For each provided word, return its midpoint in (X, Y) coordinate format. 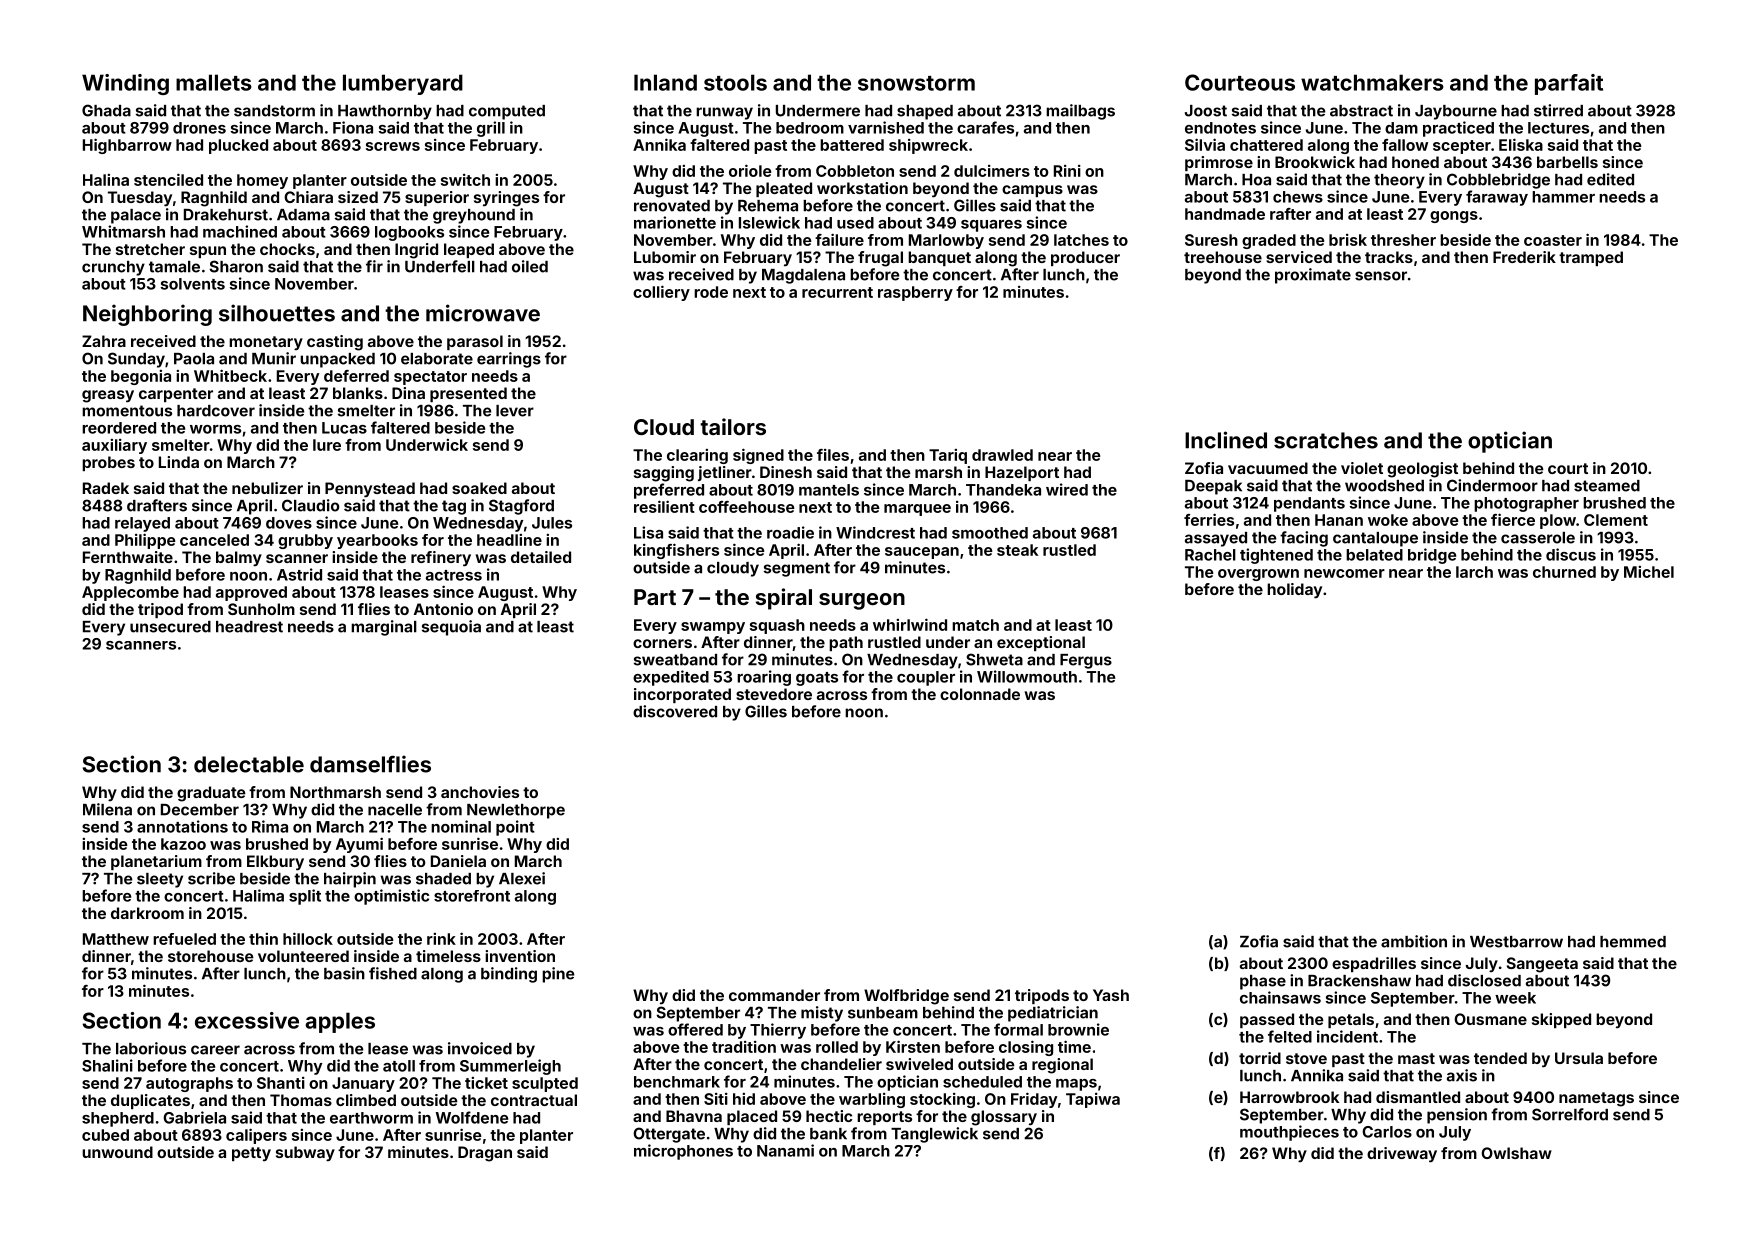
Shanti (281, 1083)
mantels (829, 490)
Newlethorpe (516, 811)
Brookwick (1315, 162)
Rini (1067, 171)
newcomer (1344, 573)
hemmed (1633, 942)
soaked (479, 488)
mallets (214, 82)
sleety (160, 880)
